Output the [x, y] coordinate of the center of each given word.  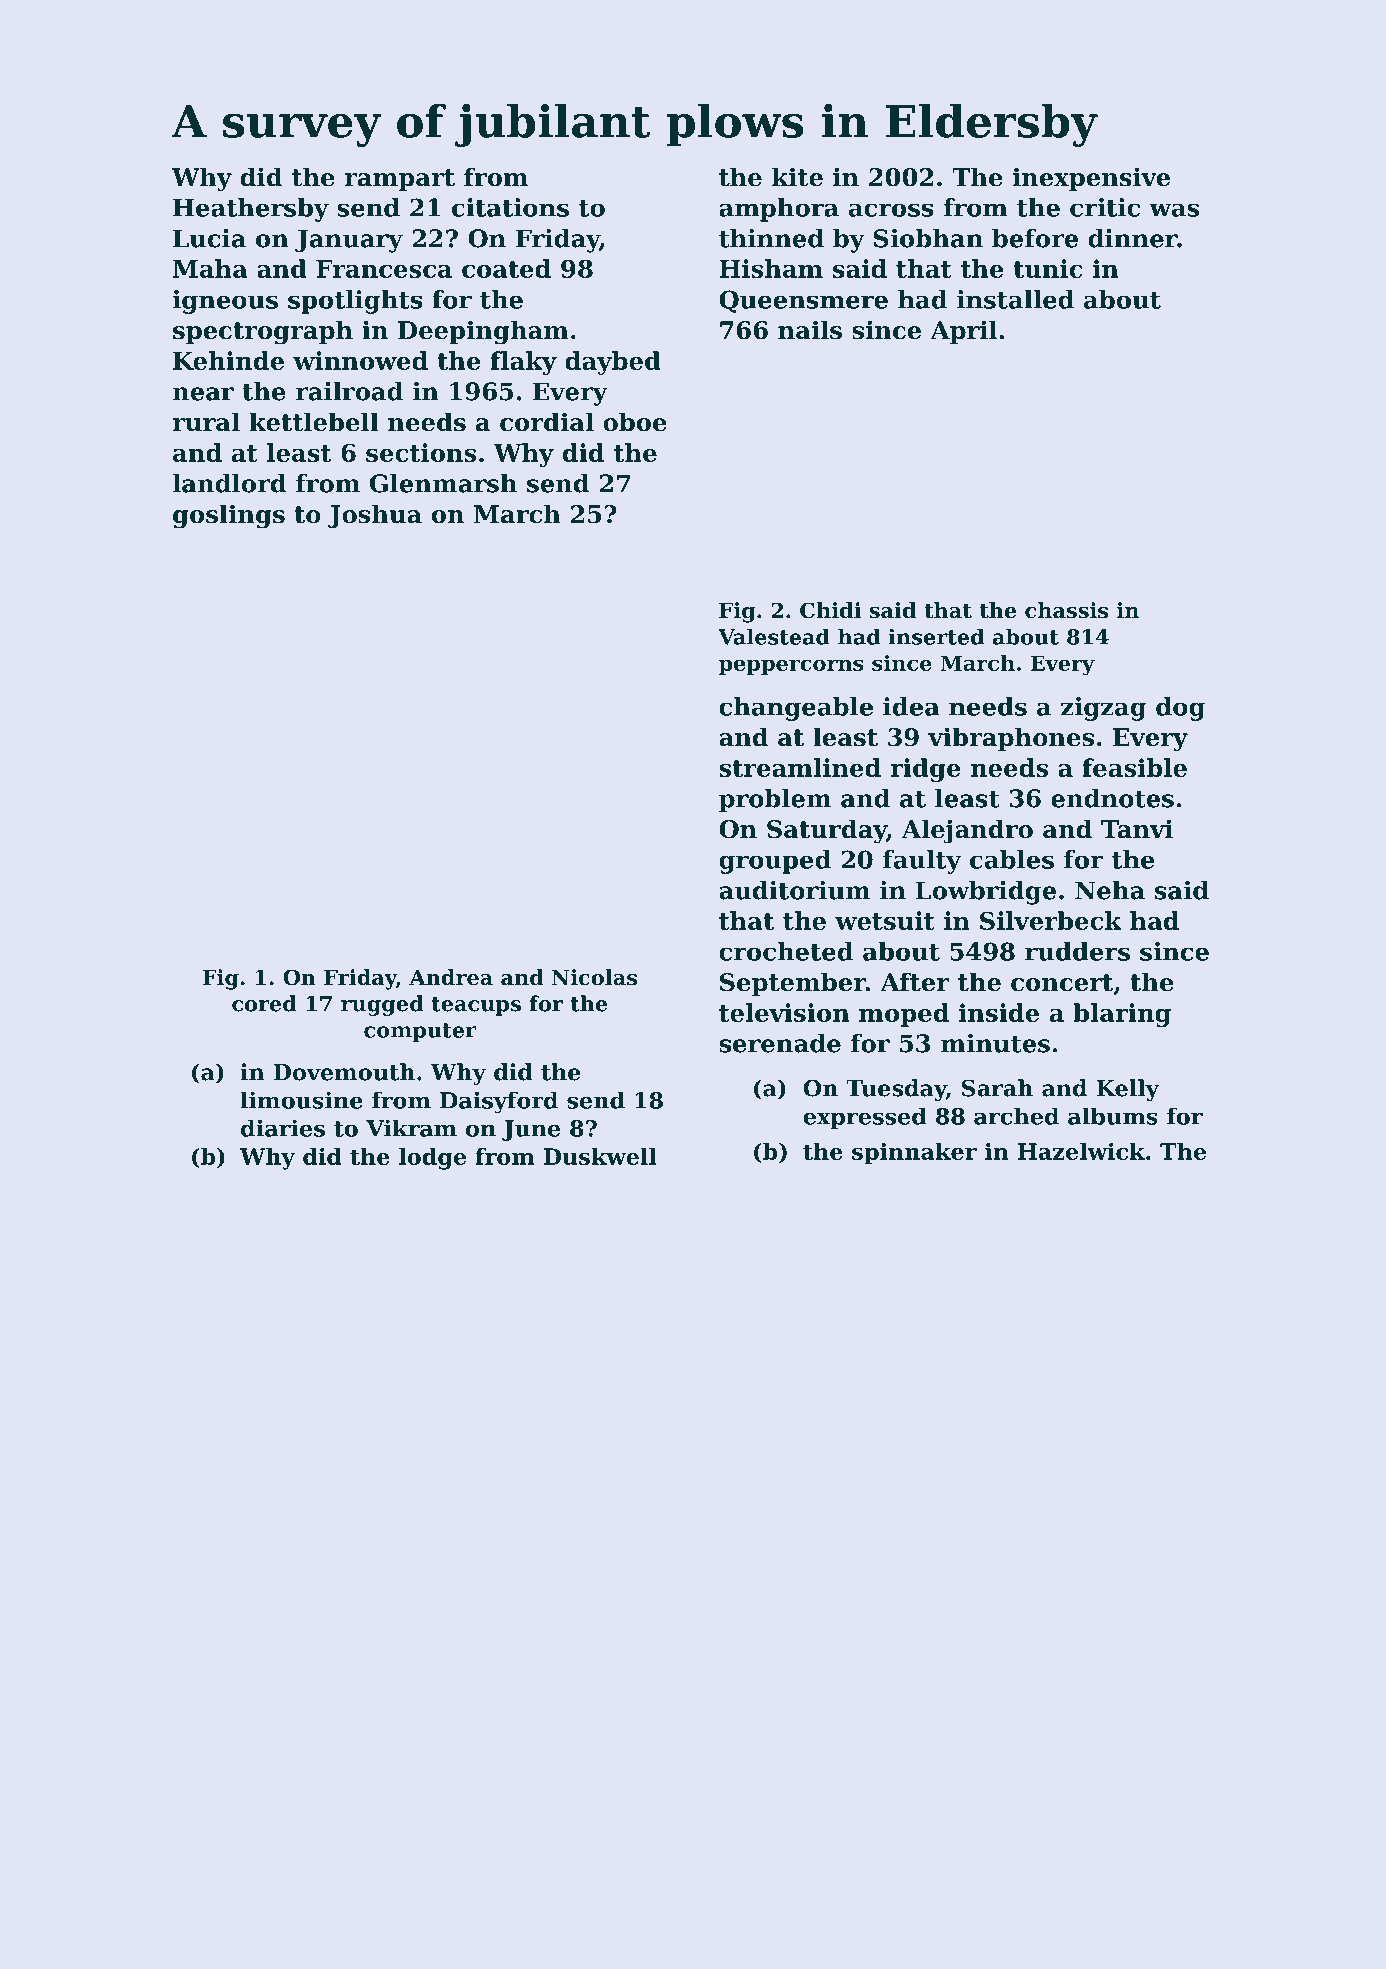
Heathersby [251, 210]
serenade [780, 1043]
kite [797, 177]
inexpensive [1091, 179]
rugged [382, 1005]
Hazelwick [1081, 1151]
